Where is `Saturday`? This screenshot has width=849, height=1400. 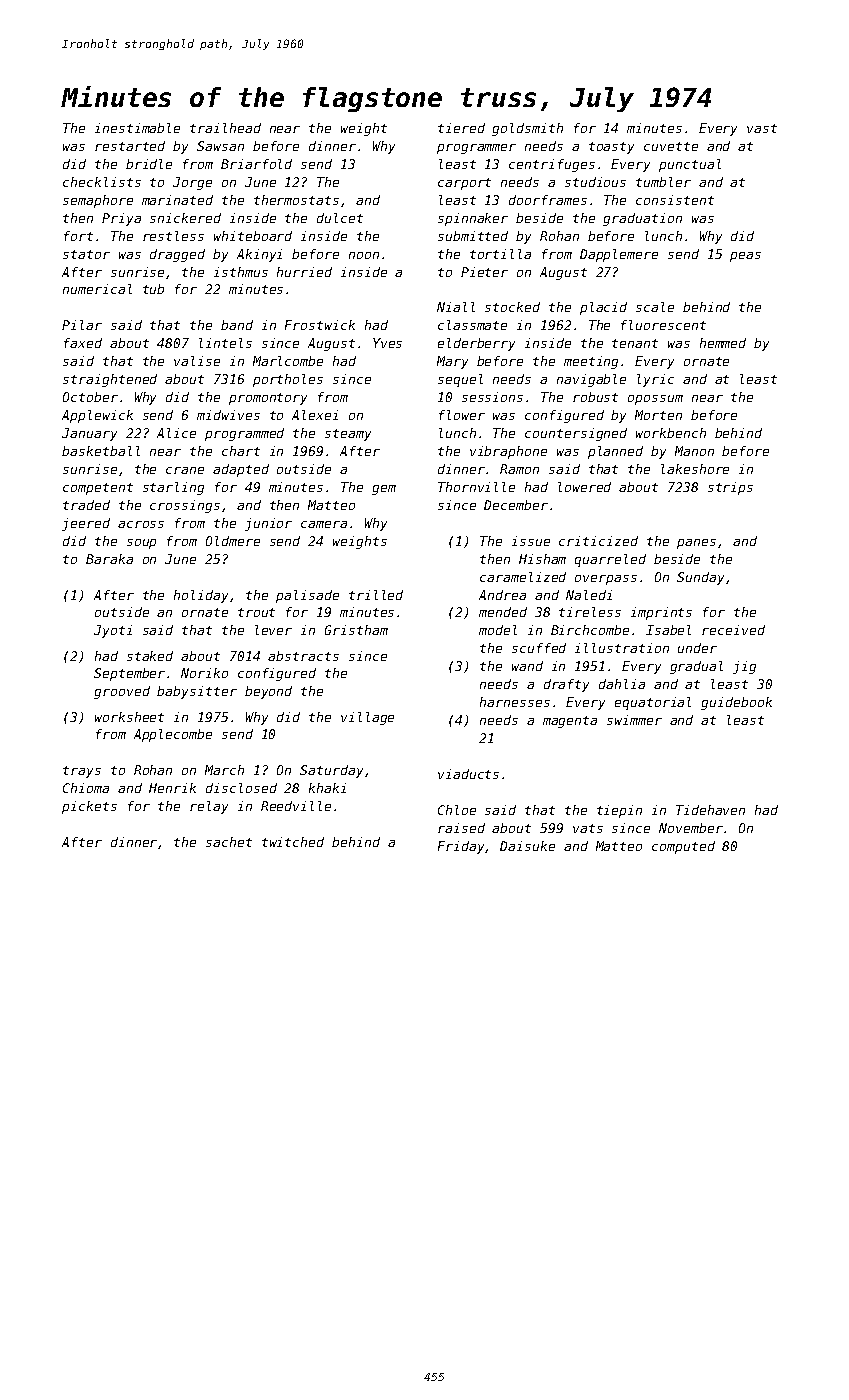 Saturday is located at coordinates (331, 771).
